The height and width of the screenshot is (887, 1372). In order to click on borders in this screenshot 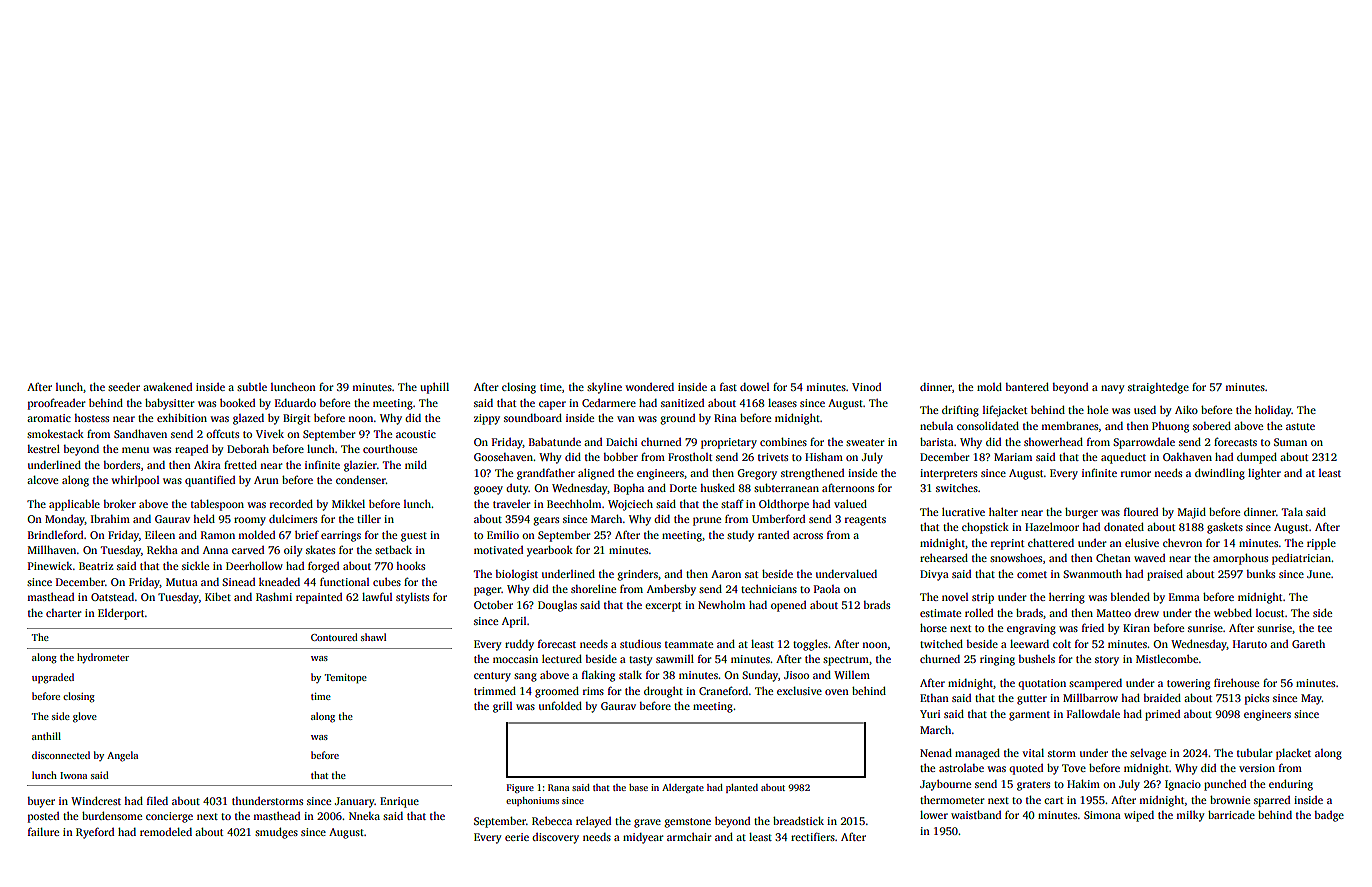, I will do `click(121, 465)`.
